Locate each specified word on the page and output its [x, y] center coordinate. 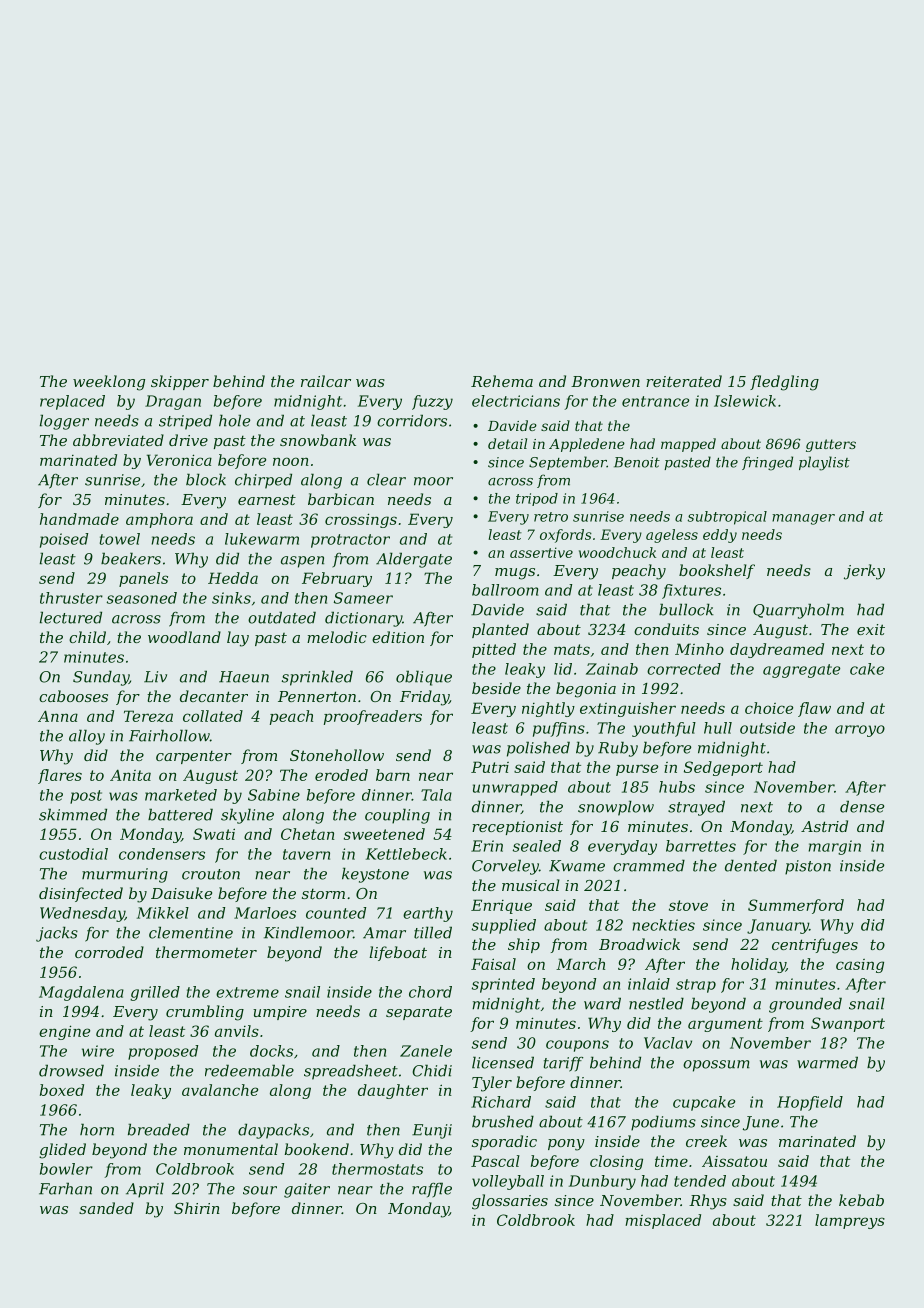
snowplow [616, 808]
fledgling [784, 383]
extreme [247, 992]
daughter [393, 1091]
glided [62, 1151]
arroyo [860, 731]
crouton [211, 874]
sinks [231, 598]
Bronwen [605, 381]
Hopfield [810, 1103]
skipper [180, 382]
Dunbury [602, 1182]
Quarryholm [798, 611]
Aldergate [414, 560]
